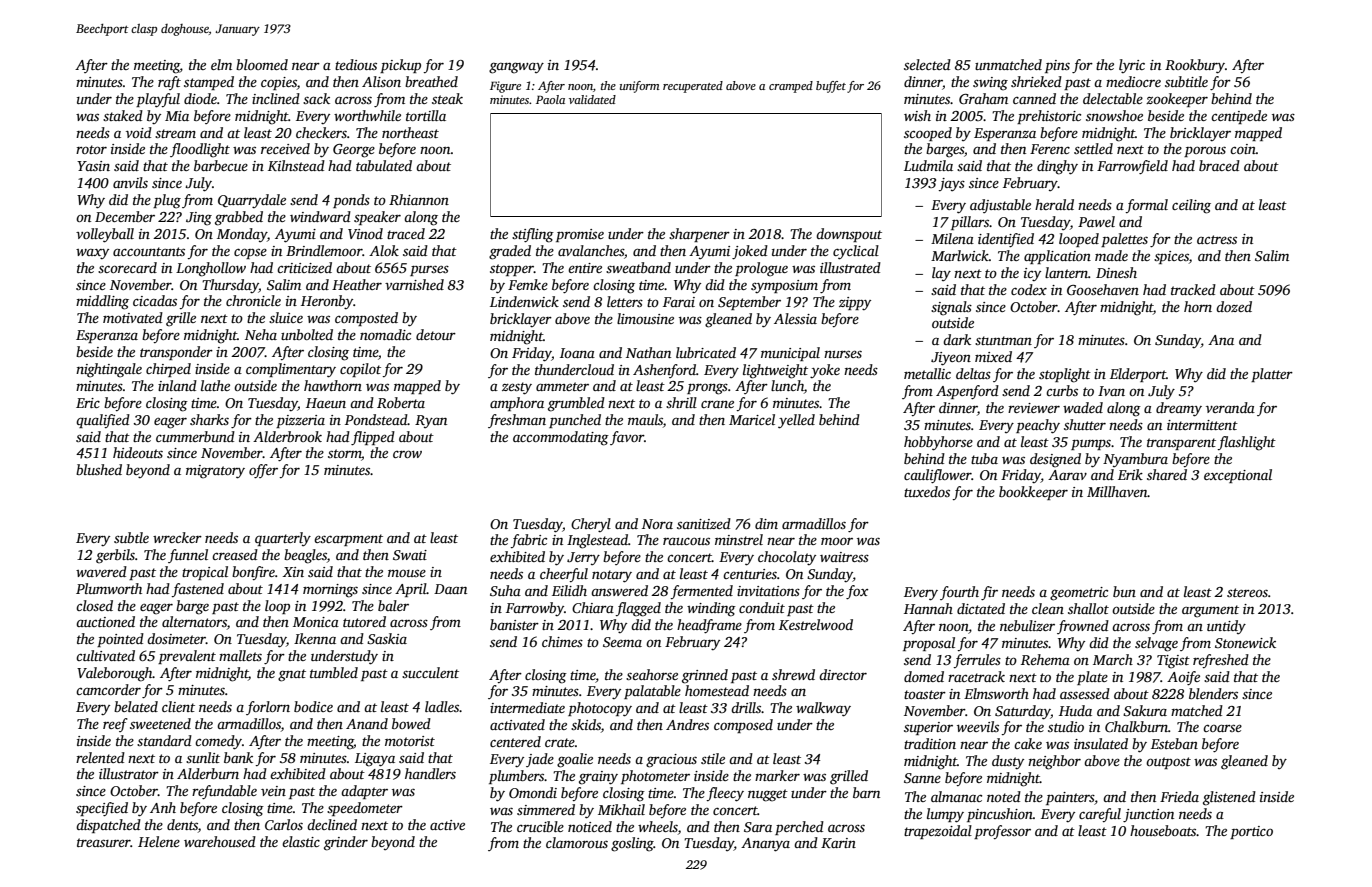  I want to click on invitations, so click(768, 591).
